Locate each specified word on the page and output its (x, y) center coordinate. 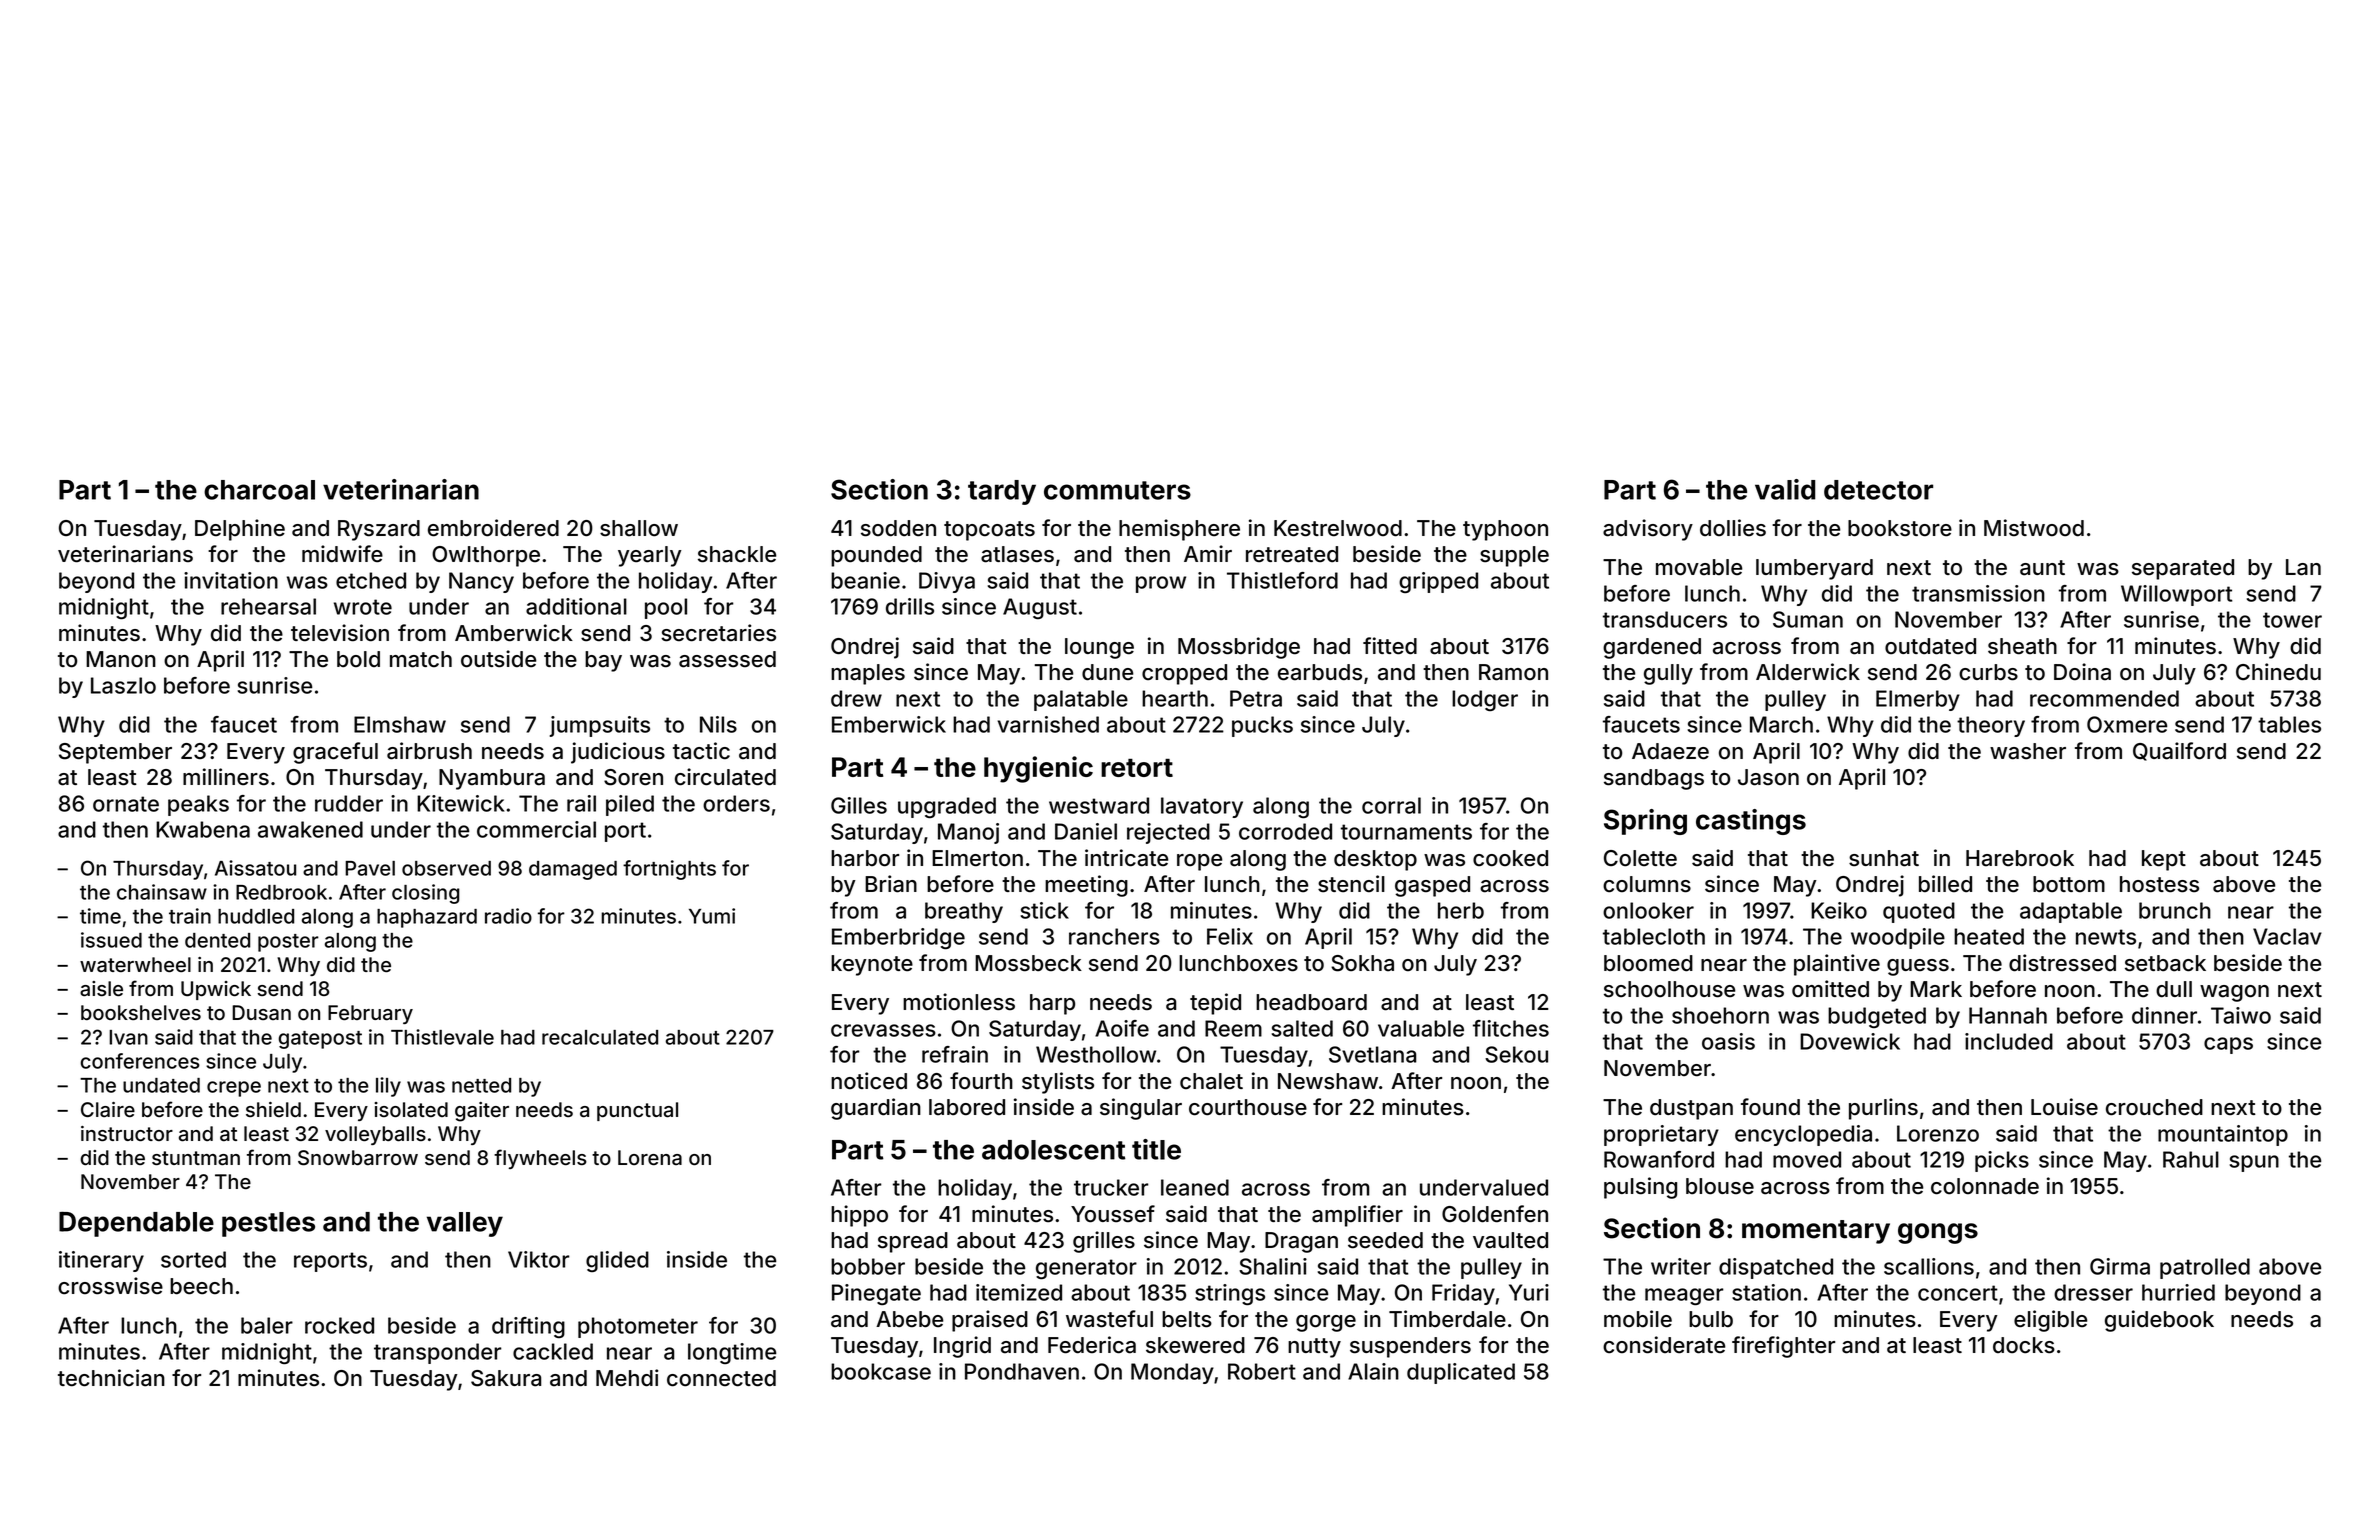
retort (1137, 768)
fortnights (669, 870)
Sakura (506, 1378)
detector (1878, 490)
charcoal (259, 490)
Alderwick (1808, 672)
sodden (898, 528)
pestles (268, 1224)
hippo (859, 1216)
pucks (1262, 726)
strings (1230, 1294)
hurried (2178, 1292)
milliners (226, 777)
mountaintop (2223, 1135)
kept (2164, 860)
